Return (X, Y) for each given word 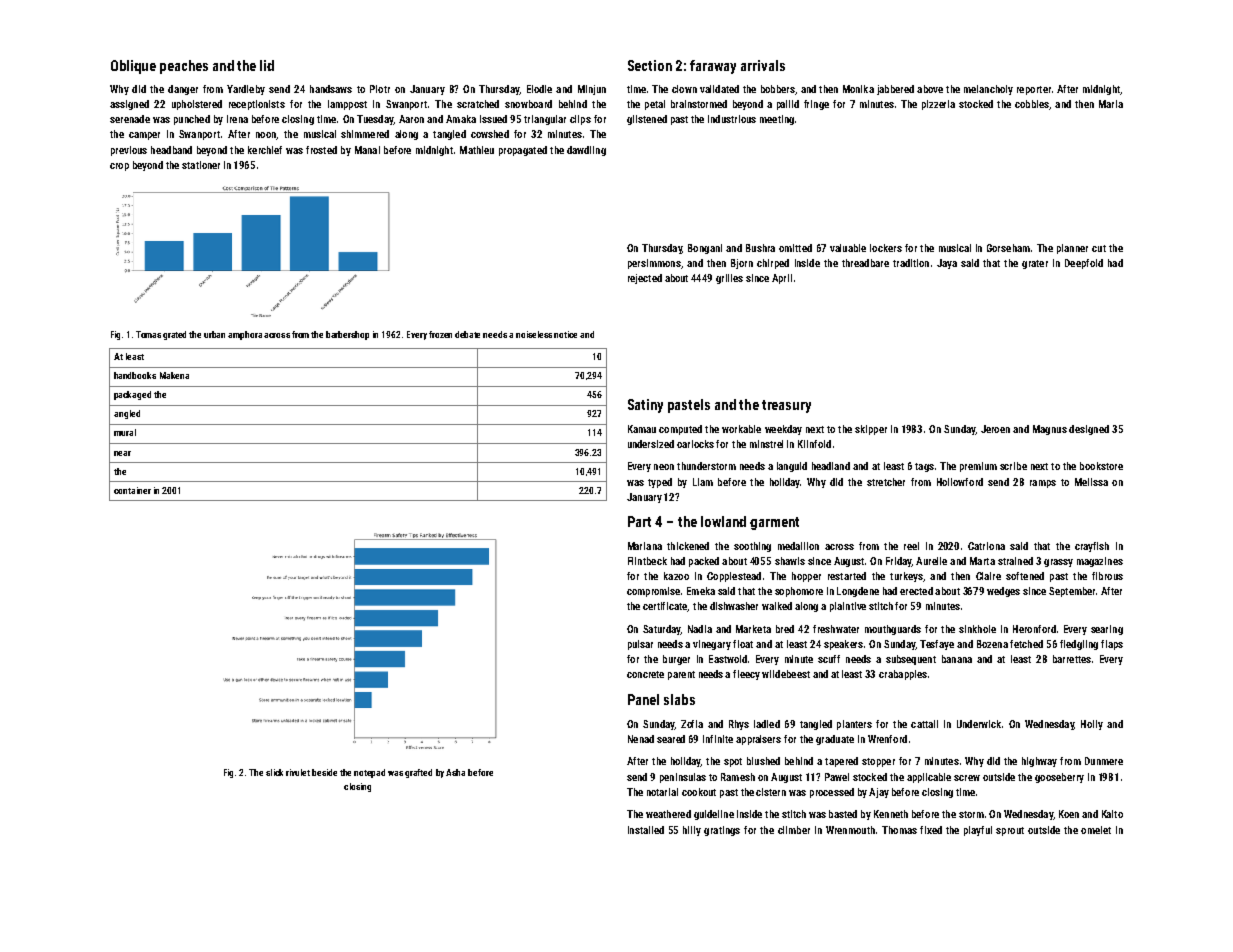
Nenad (641, 739)
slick (274, 772)
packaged (132, 395)
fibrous (1107, 576)
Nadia (700, 629)
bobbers (778, 89)
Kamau (642, 429)
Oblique (133, 67)
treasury (786, 406)
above (930, 89)
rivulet (298, 772)
